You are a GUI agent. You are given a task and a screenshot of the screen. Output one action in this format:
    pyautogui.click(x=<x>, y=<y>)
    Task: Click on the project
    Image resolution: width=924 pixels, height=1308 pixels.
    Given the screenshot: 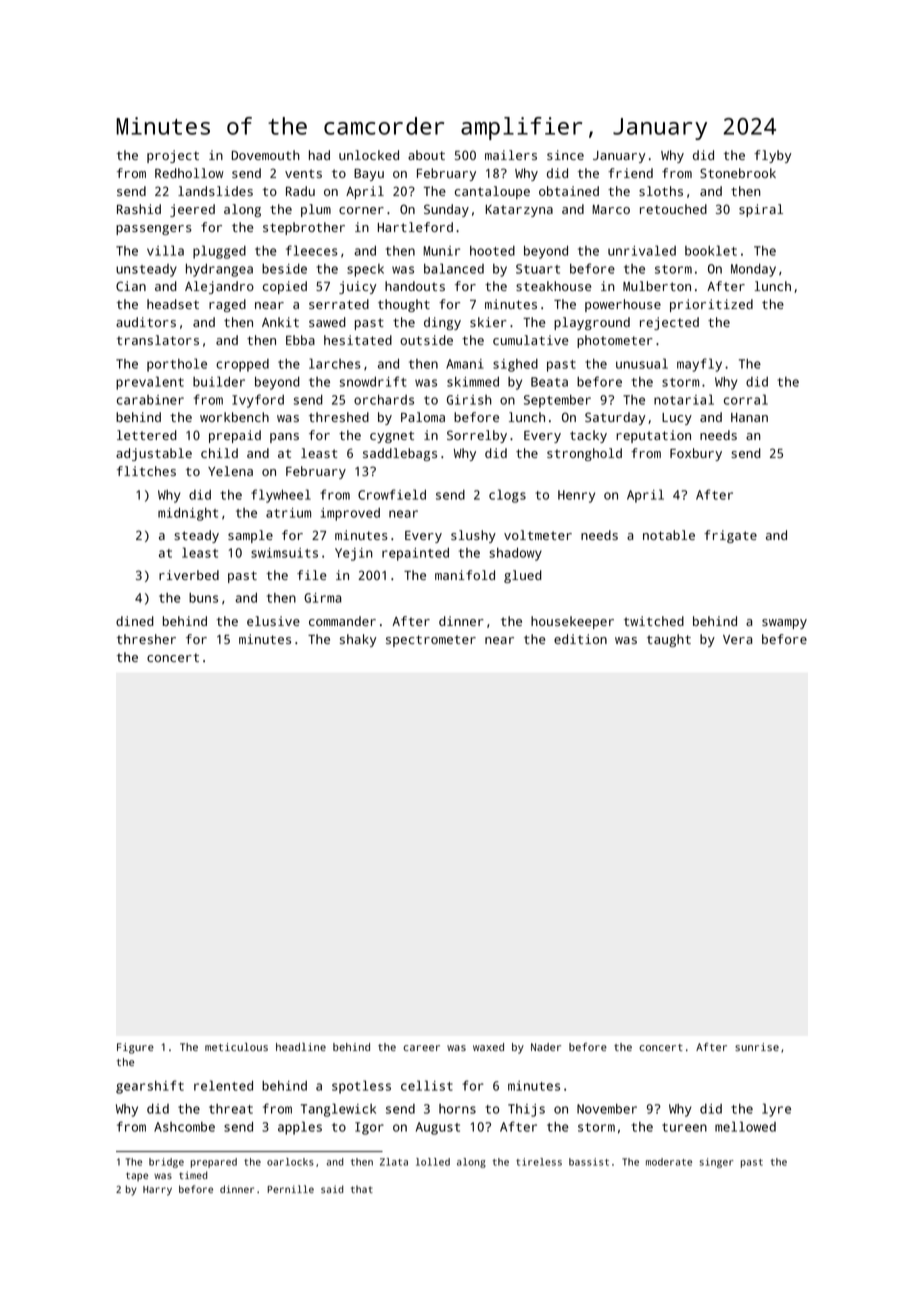 What is the action you would take?
    pyautogui.click(x=173, y=156)
